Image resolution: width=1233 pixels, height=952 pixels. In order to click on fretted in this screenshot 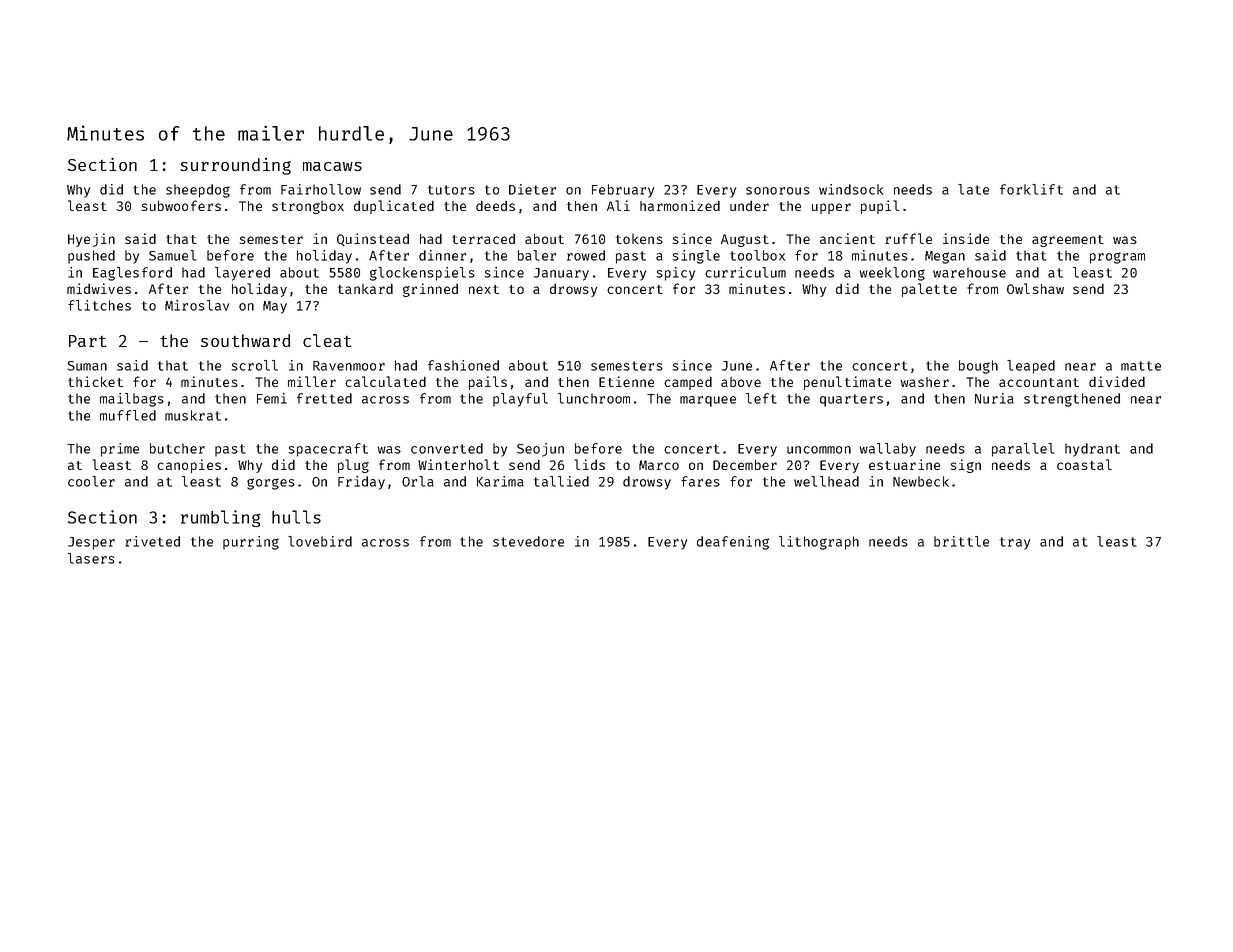, I will do `click(324, 398)`.
